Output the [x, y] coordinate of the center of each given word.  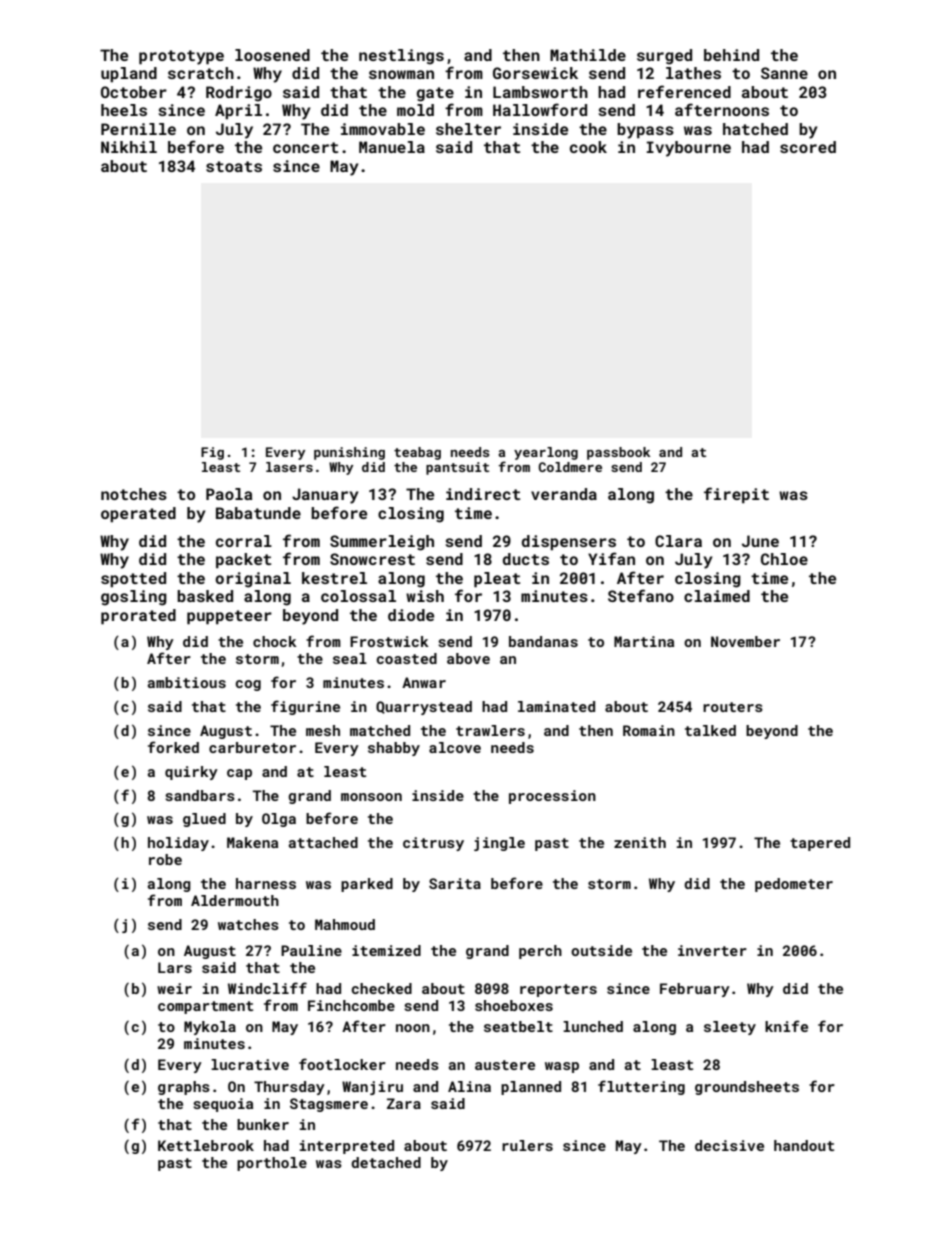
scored [808, 147]
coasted [407, 658]
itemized [386, 950]
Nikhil [129, 147]
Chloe [784, 559]
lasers [289, 467]
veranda [564, 494]
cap [239, 774]
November [745, 641]
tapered [820, 844]
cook [588, 147]
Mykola [210, 1028]
